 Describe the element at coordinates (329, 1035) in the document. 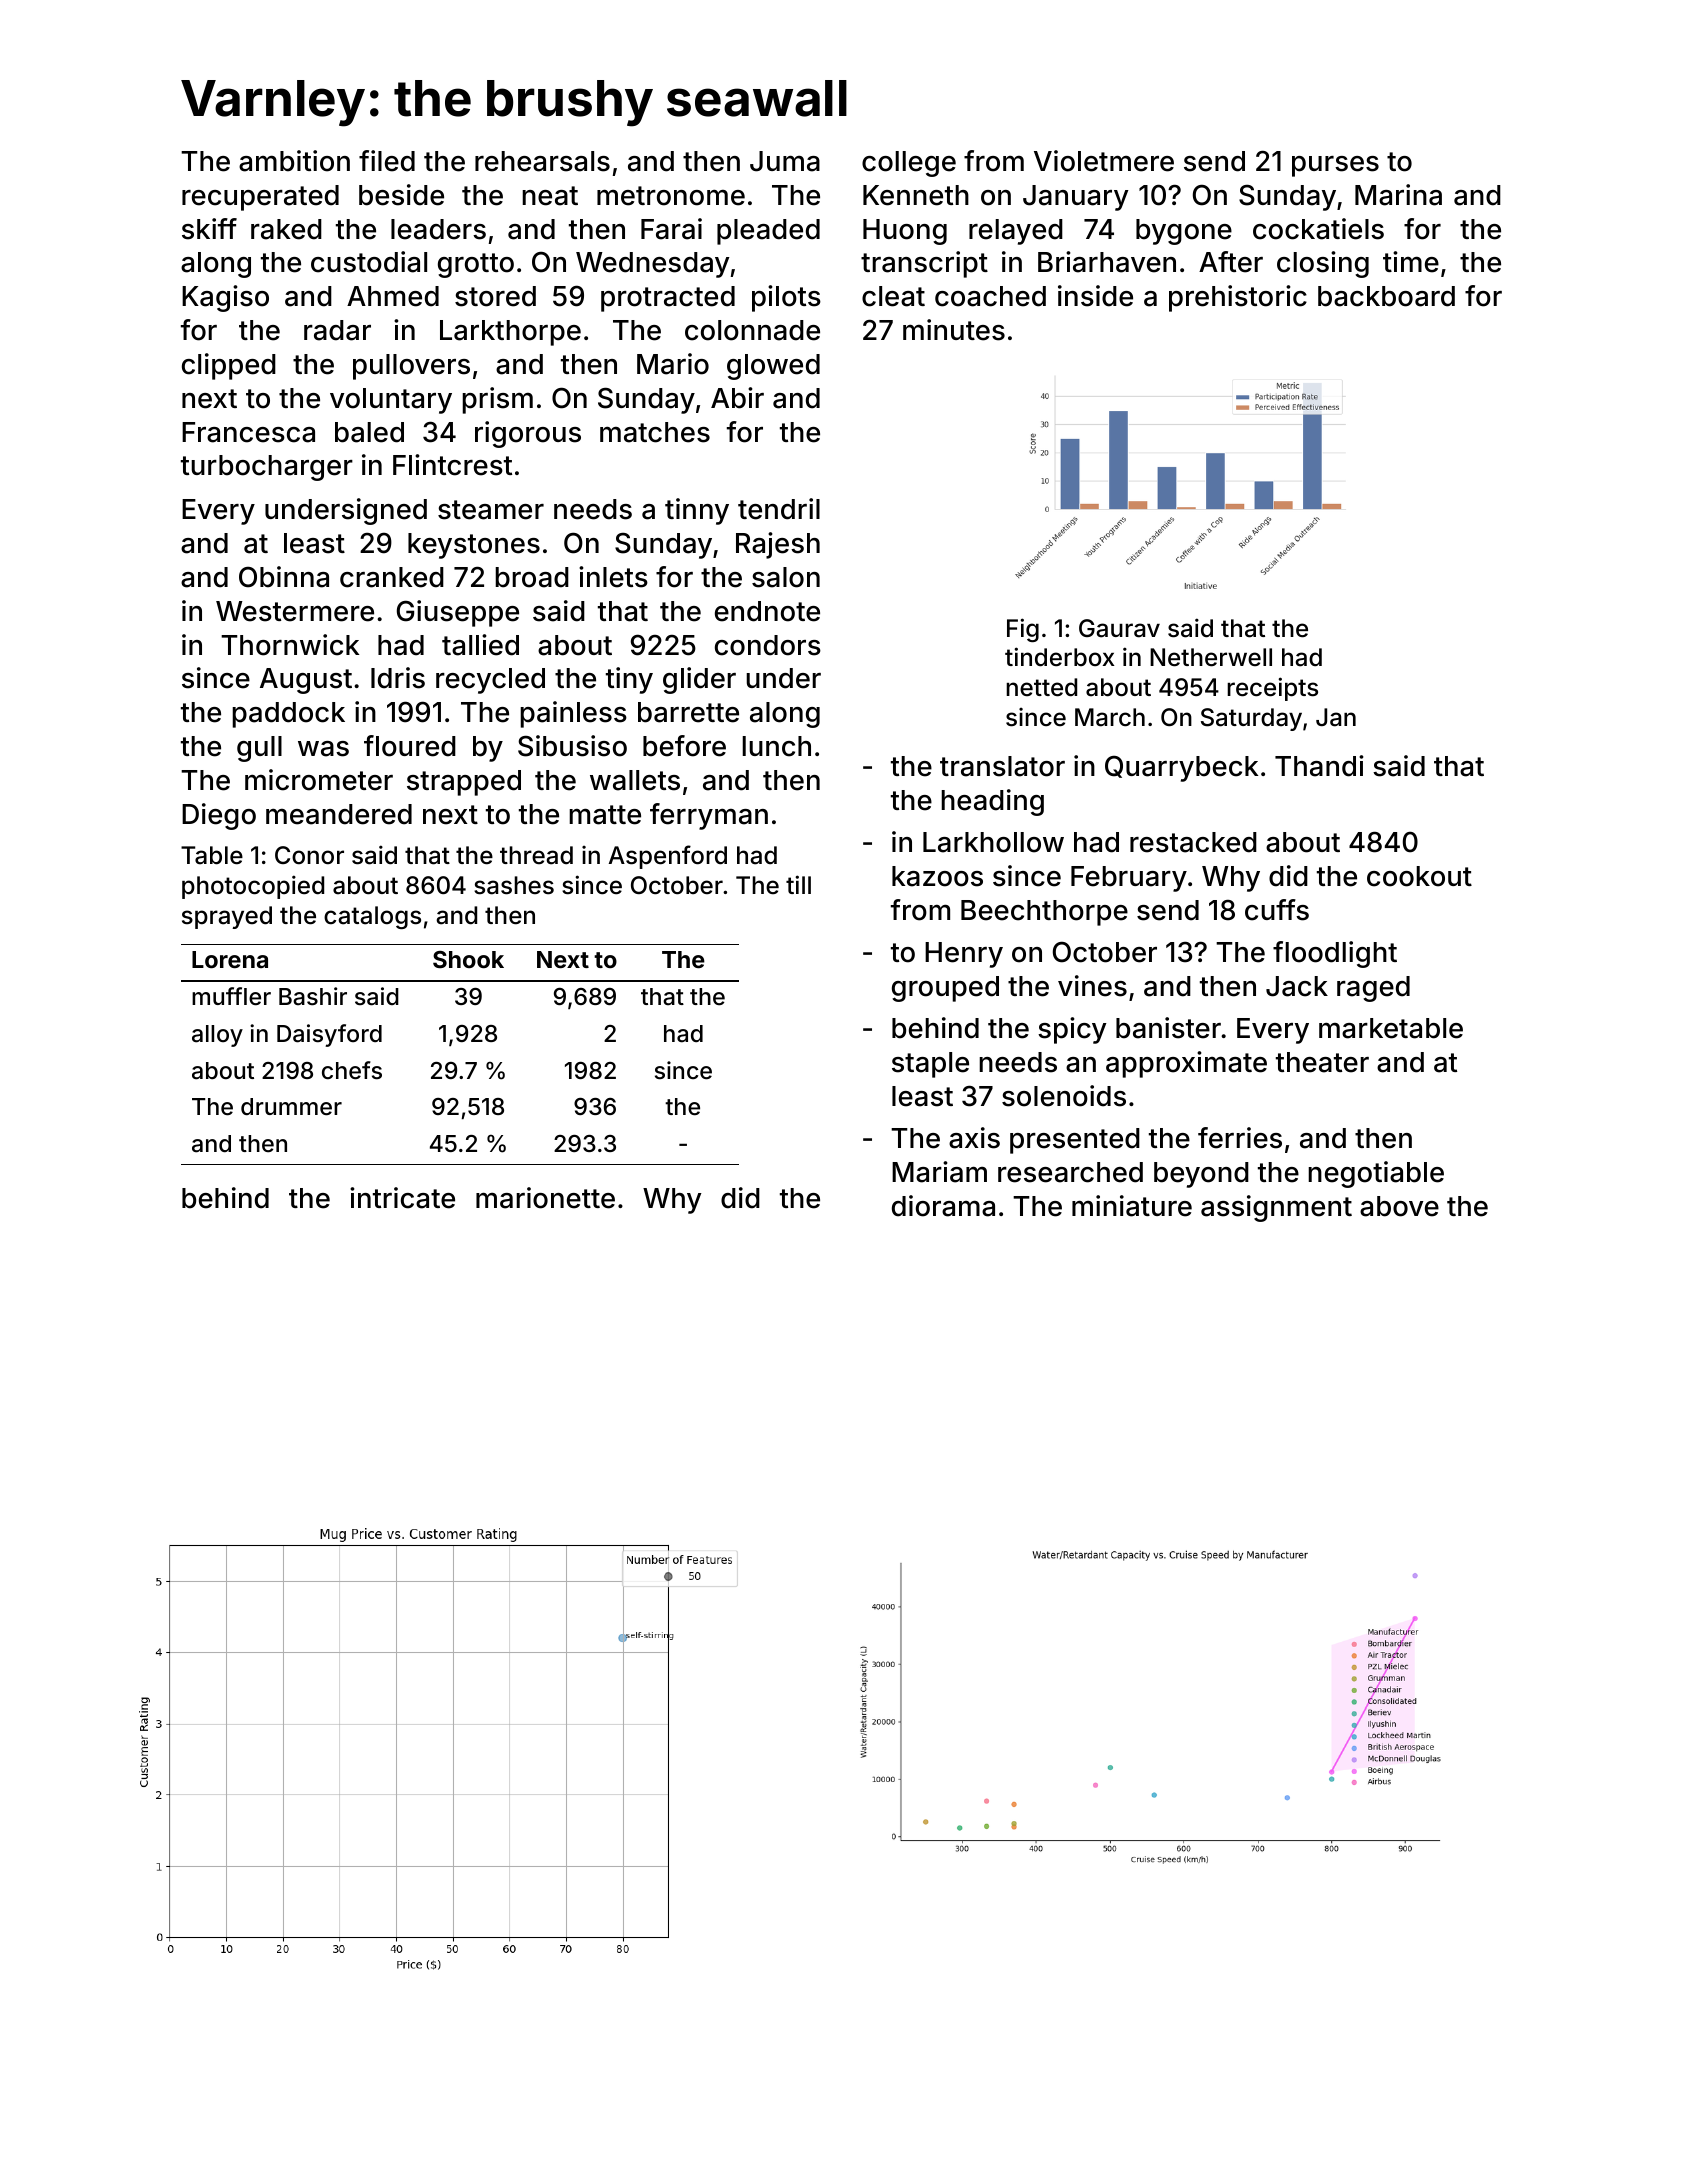

I see `Daisyford` at that location.
